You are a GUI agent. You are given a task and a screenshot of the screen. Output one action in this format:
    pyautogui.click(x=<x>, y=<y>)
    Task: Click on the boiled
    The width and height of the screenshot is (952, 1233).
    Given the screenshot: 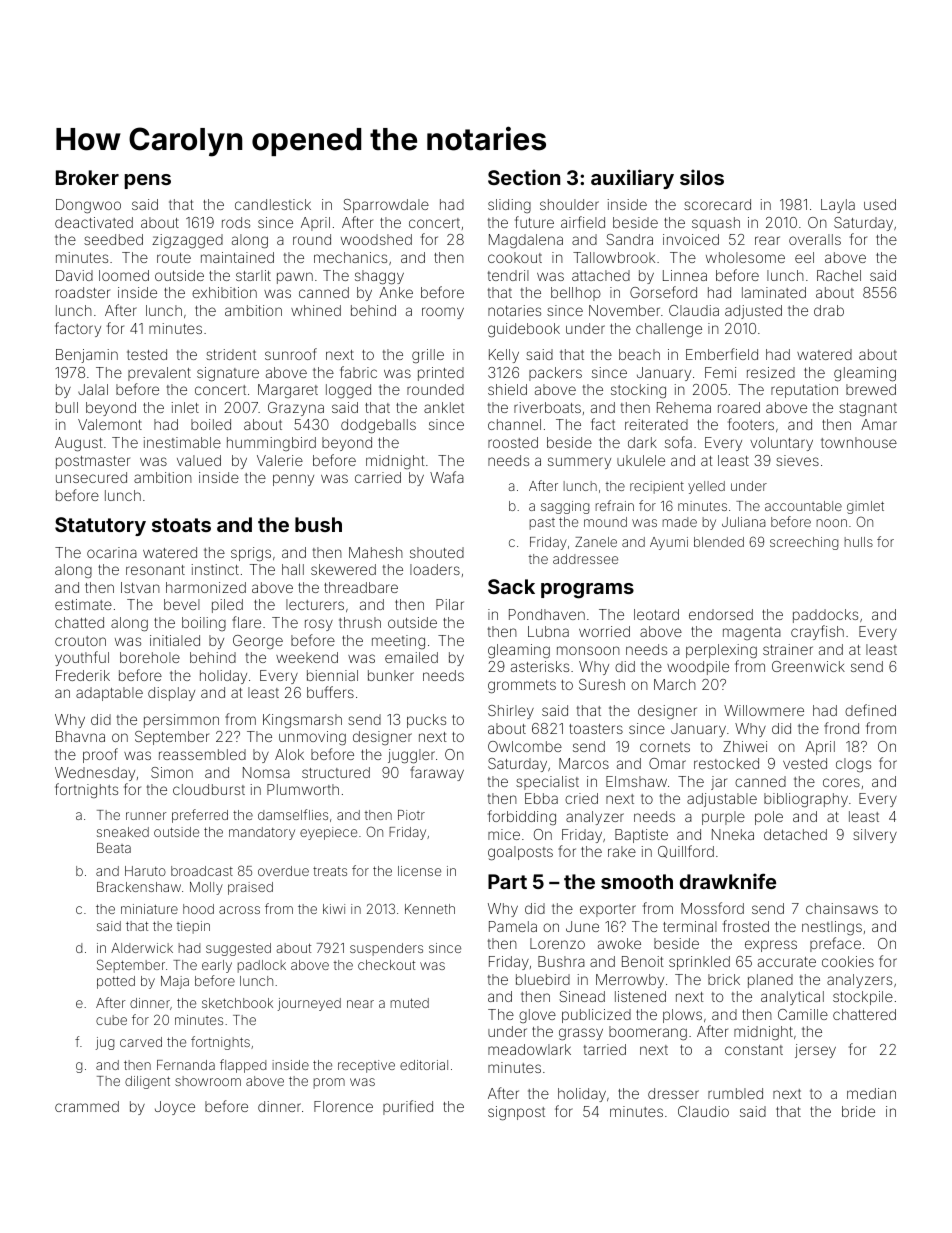 What is the action you would take?
    pyautogui.click(x=211, y=424)
